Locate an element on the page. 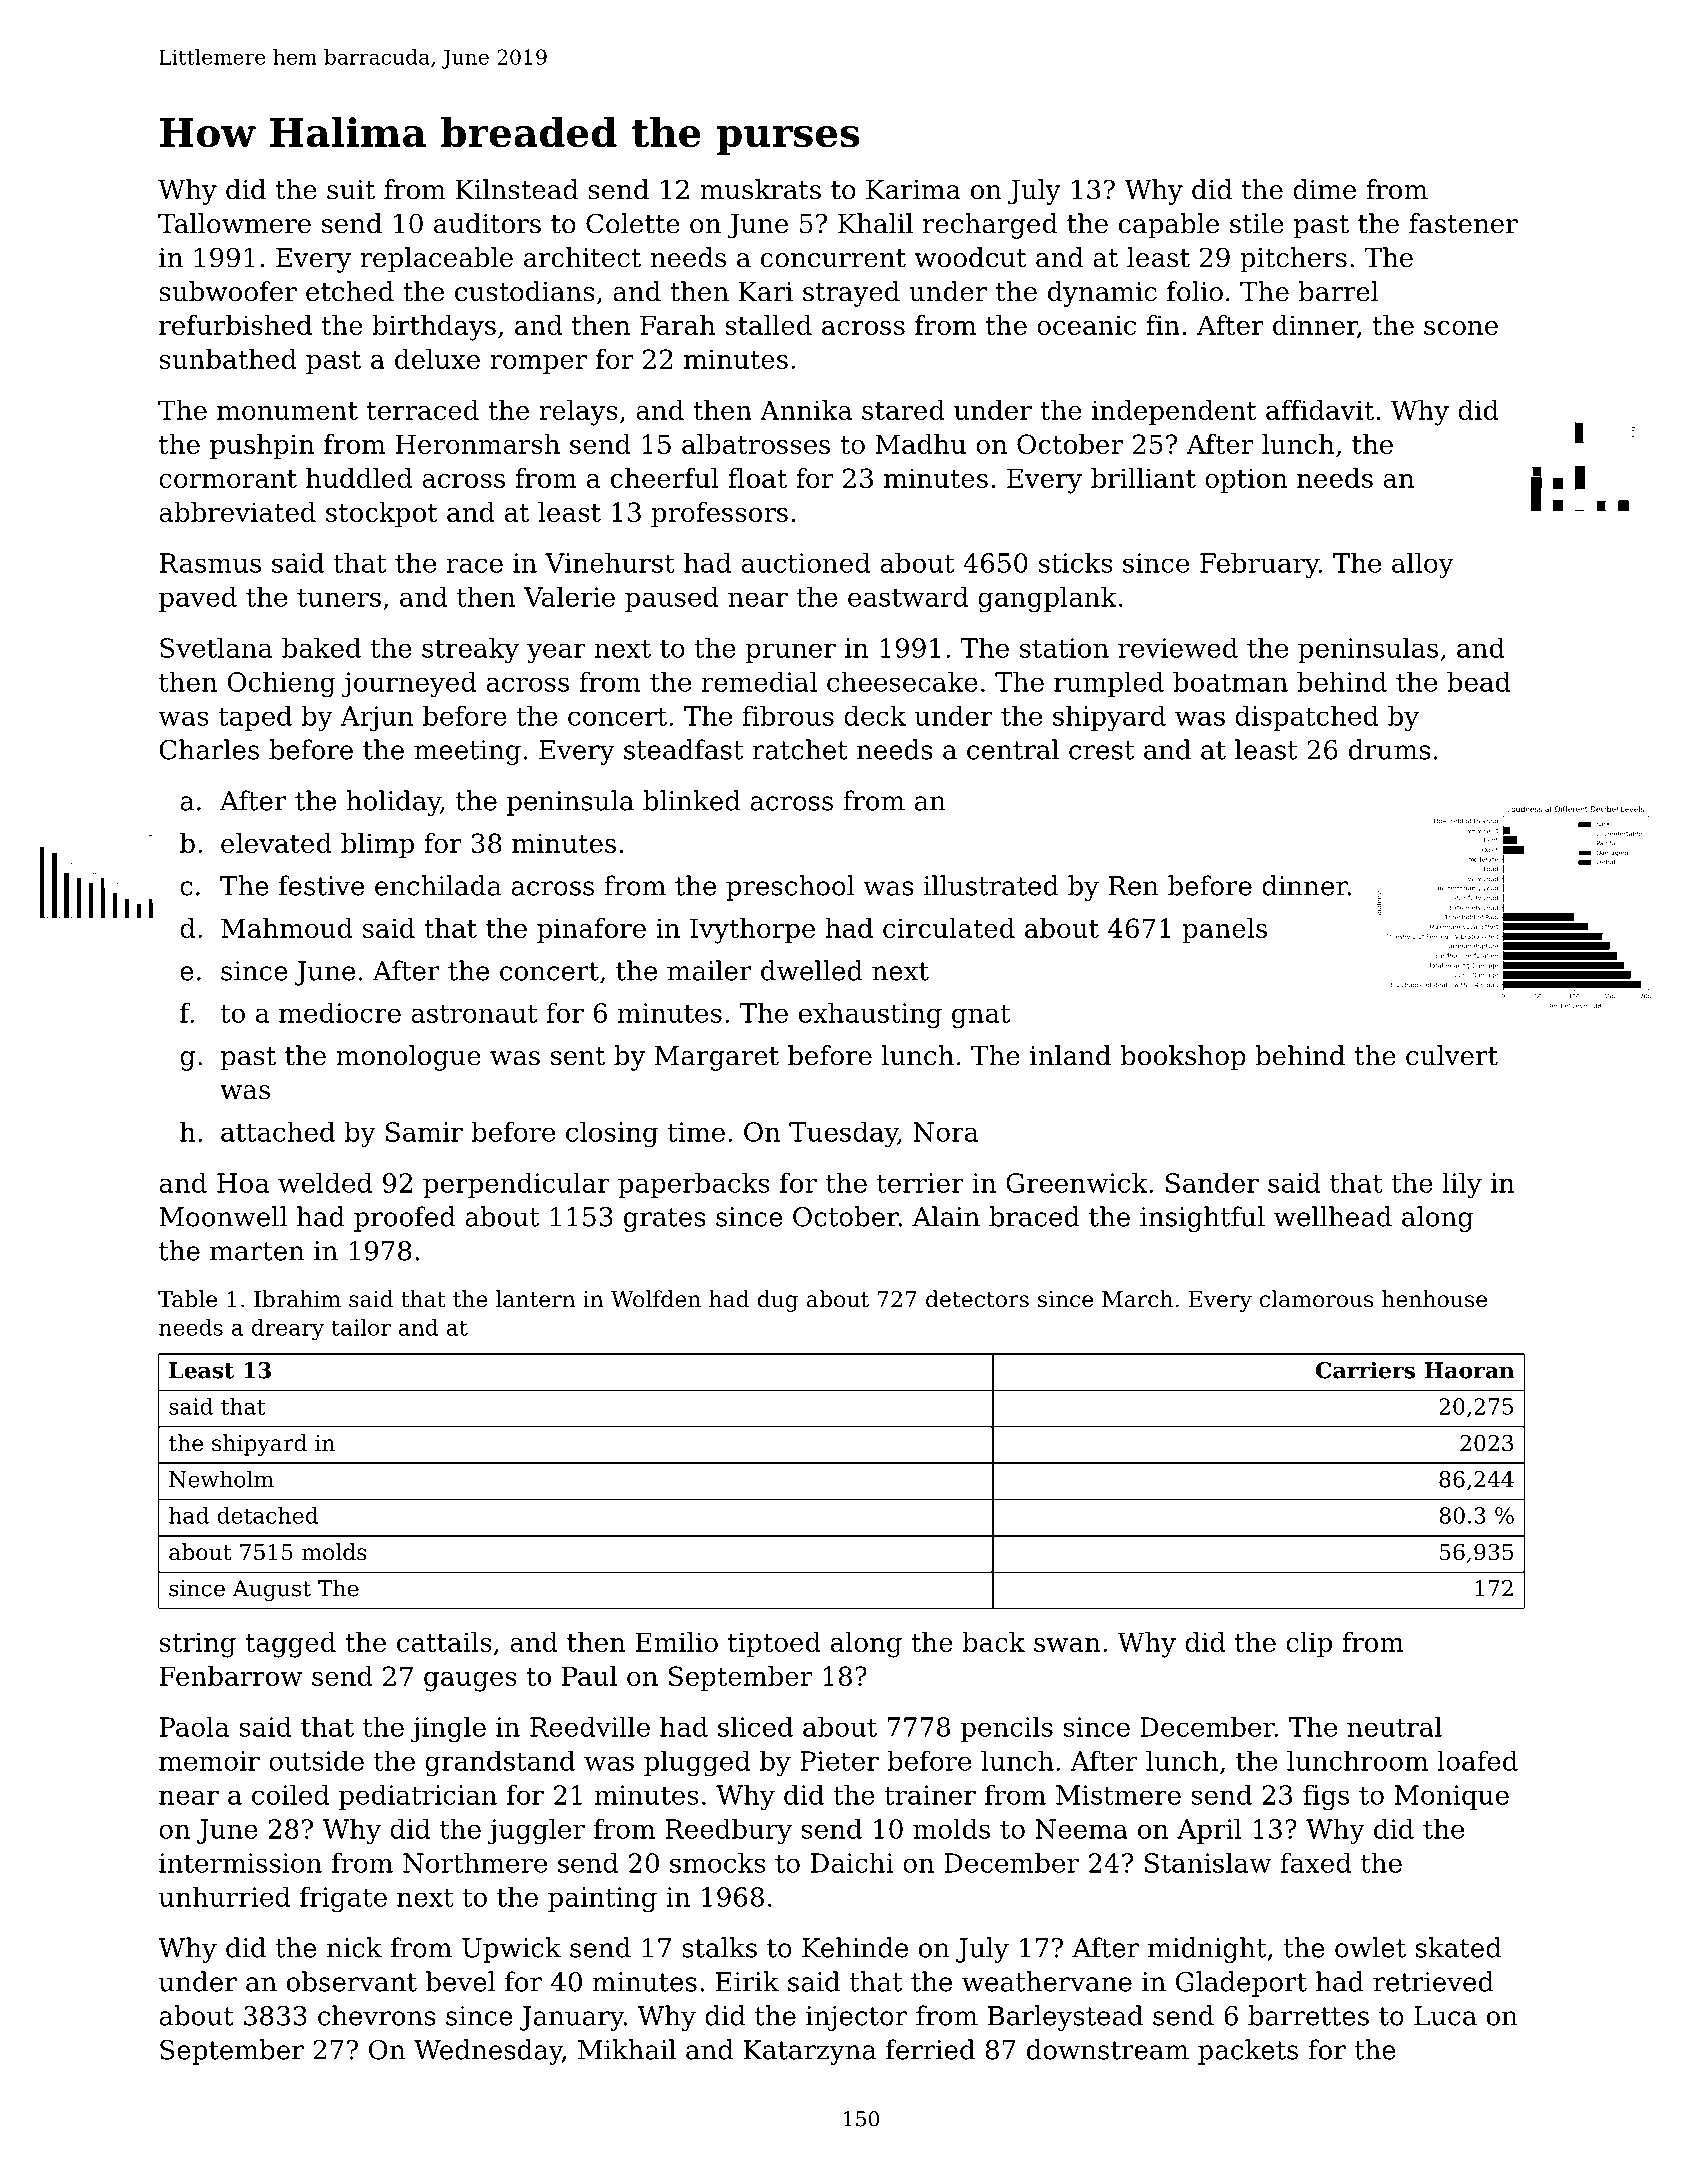 The image size is (1683, 2178). reviewed is located at coordinates (1178, 647).
